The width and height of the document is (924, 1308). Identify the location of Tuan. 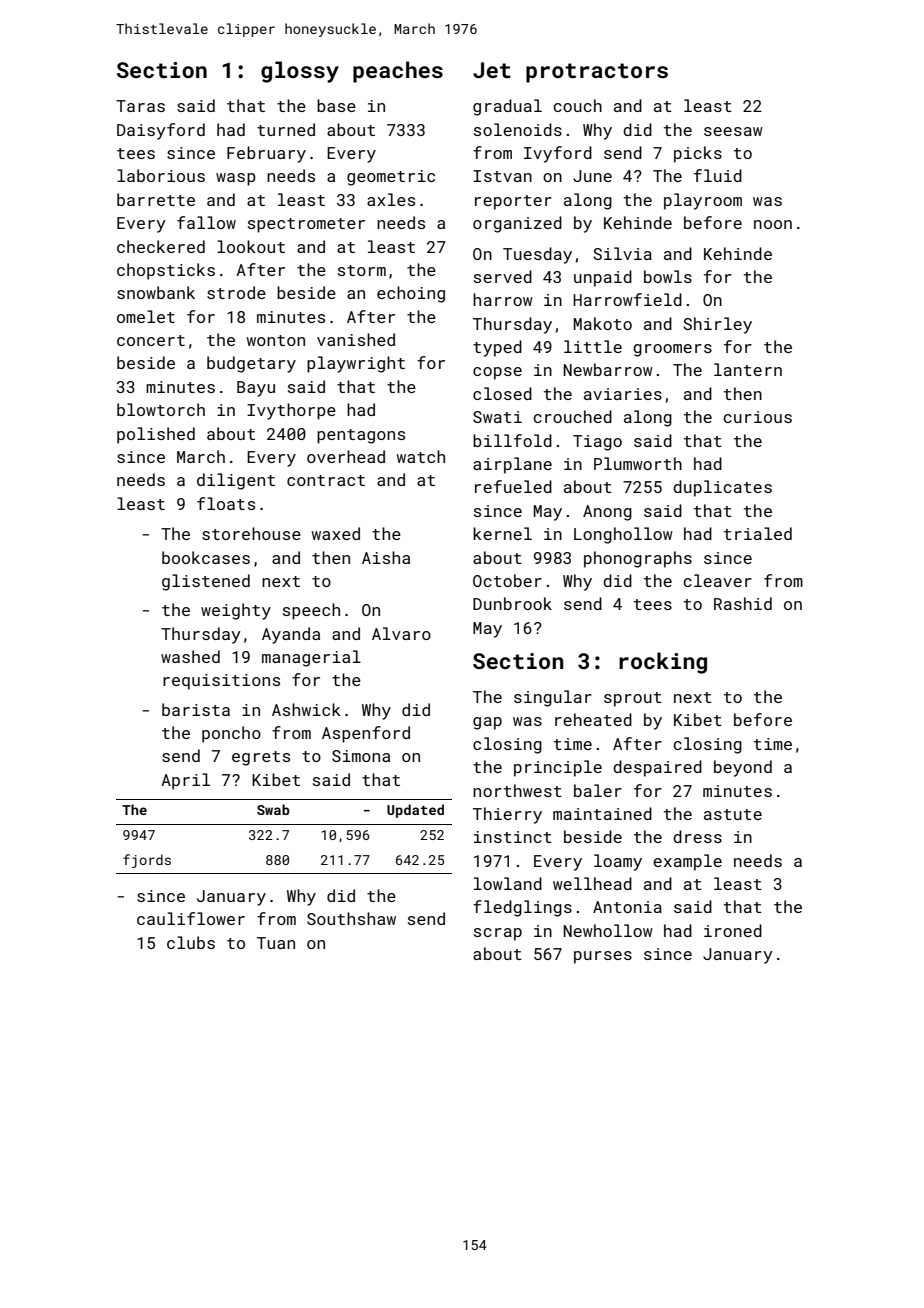
(276, 943).
